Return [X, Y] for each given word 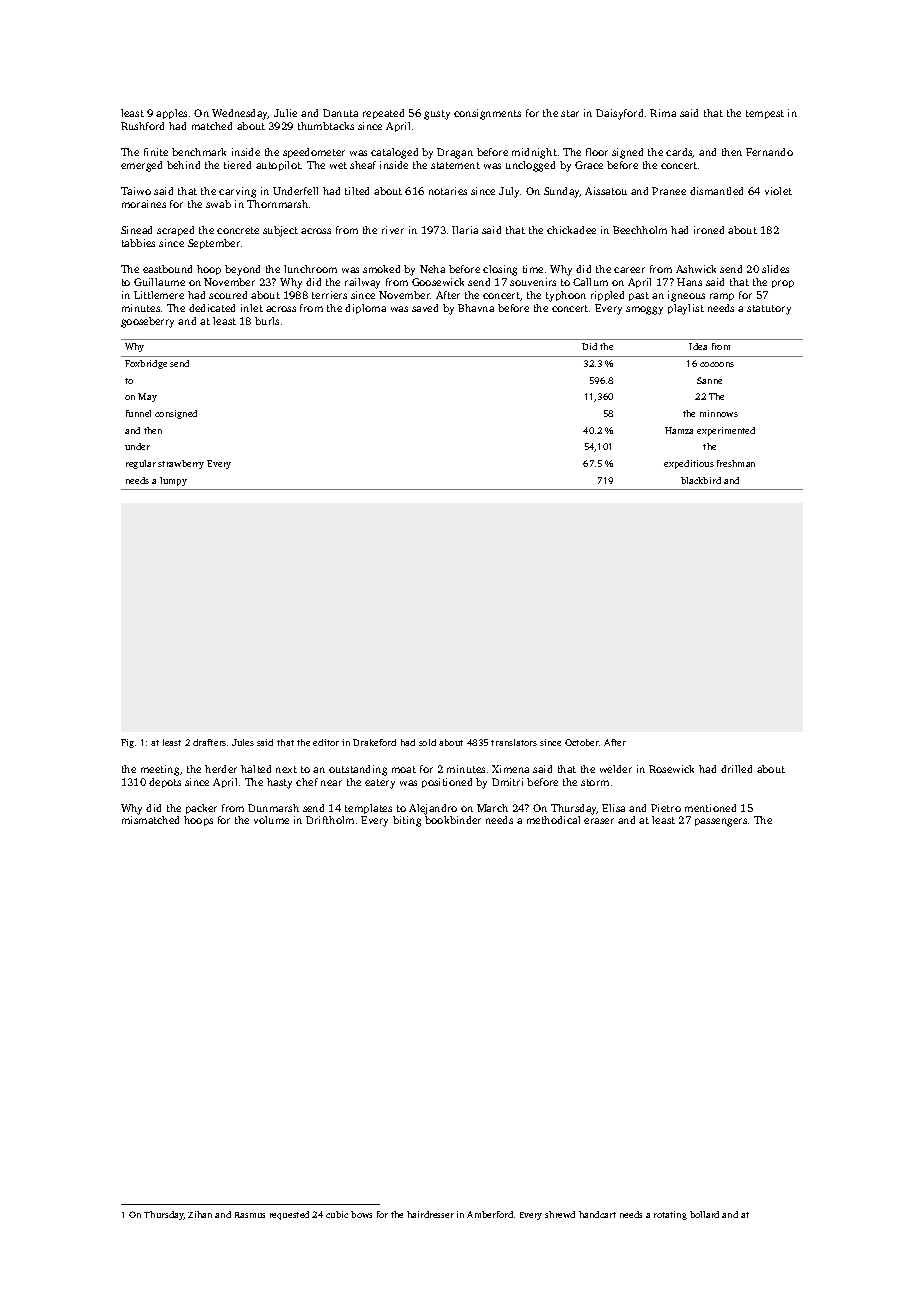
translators [514, 742]
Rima [663, 113]
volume [271, 820]
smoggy [644, 310]
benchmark [199, 152]
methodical [553, 820]
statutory [769, 310]
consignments [487, 114]
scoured [228, 295]
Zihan [200, 1214]
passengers [721, 822]
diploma [365, 309]
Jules [243, 742]
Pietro [666, 808]
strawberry [181, 464]
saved [425, 308]
